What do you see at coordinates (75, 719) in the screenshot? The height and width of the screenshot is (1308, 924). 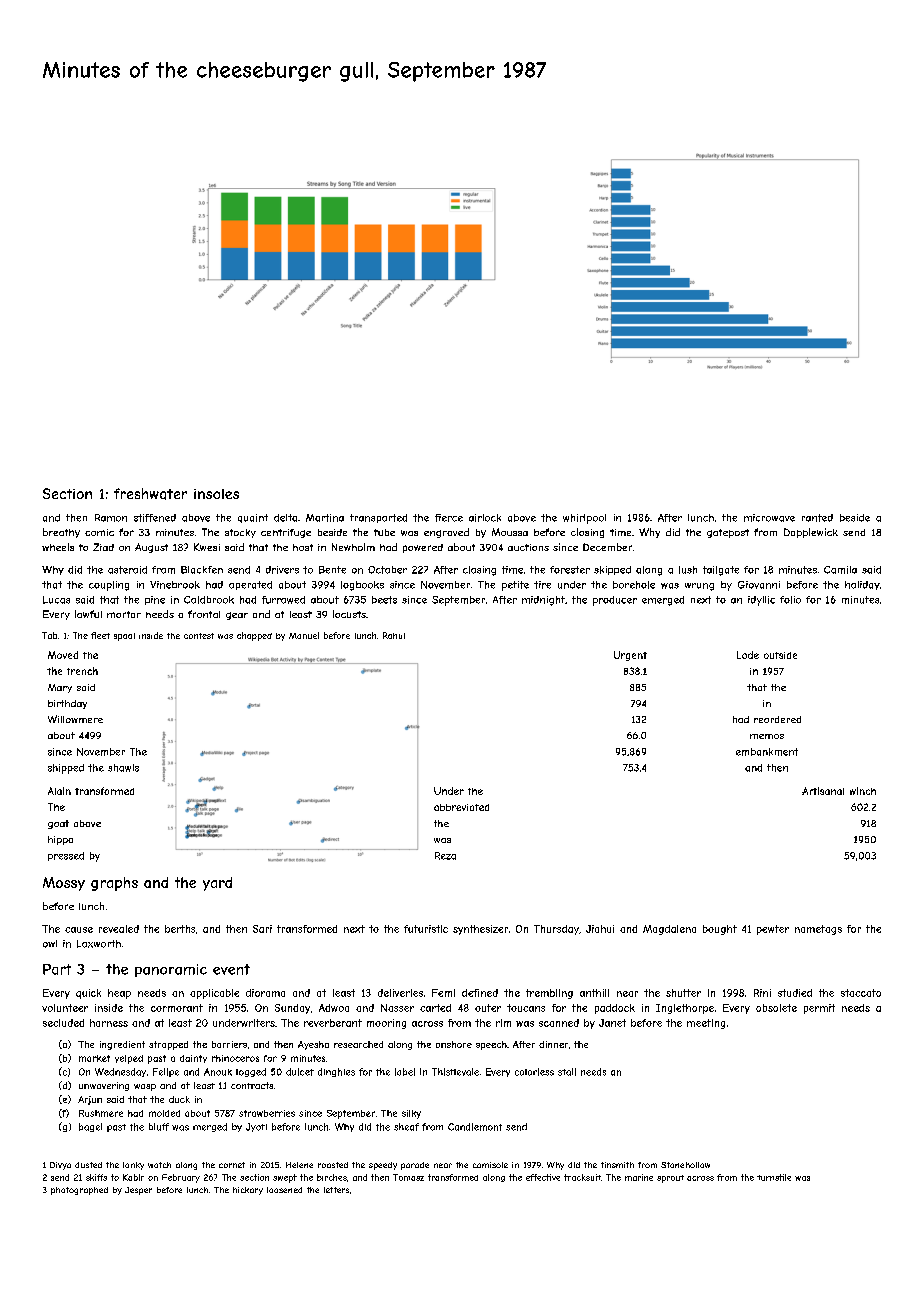 I see `Willowmere` at bounding box center [75, 719].
